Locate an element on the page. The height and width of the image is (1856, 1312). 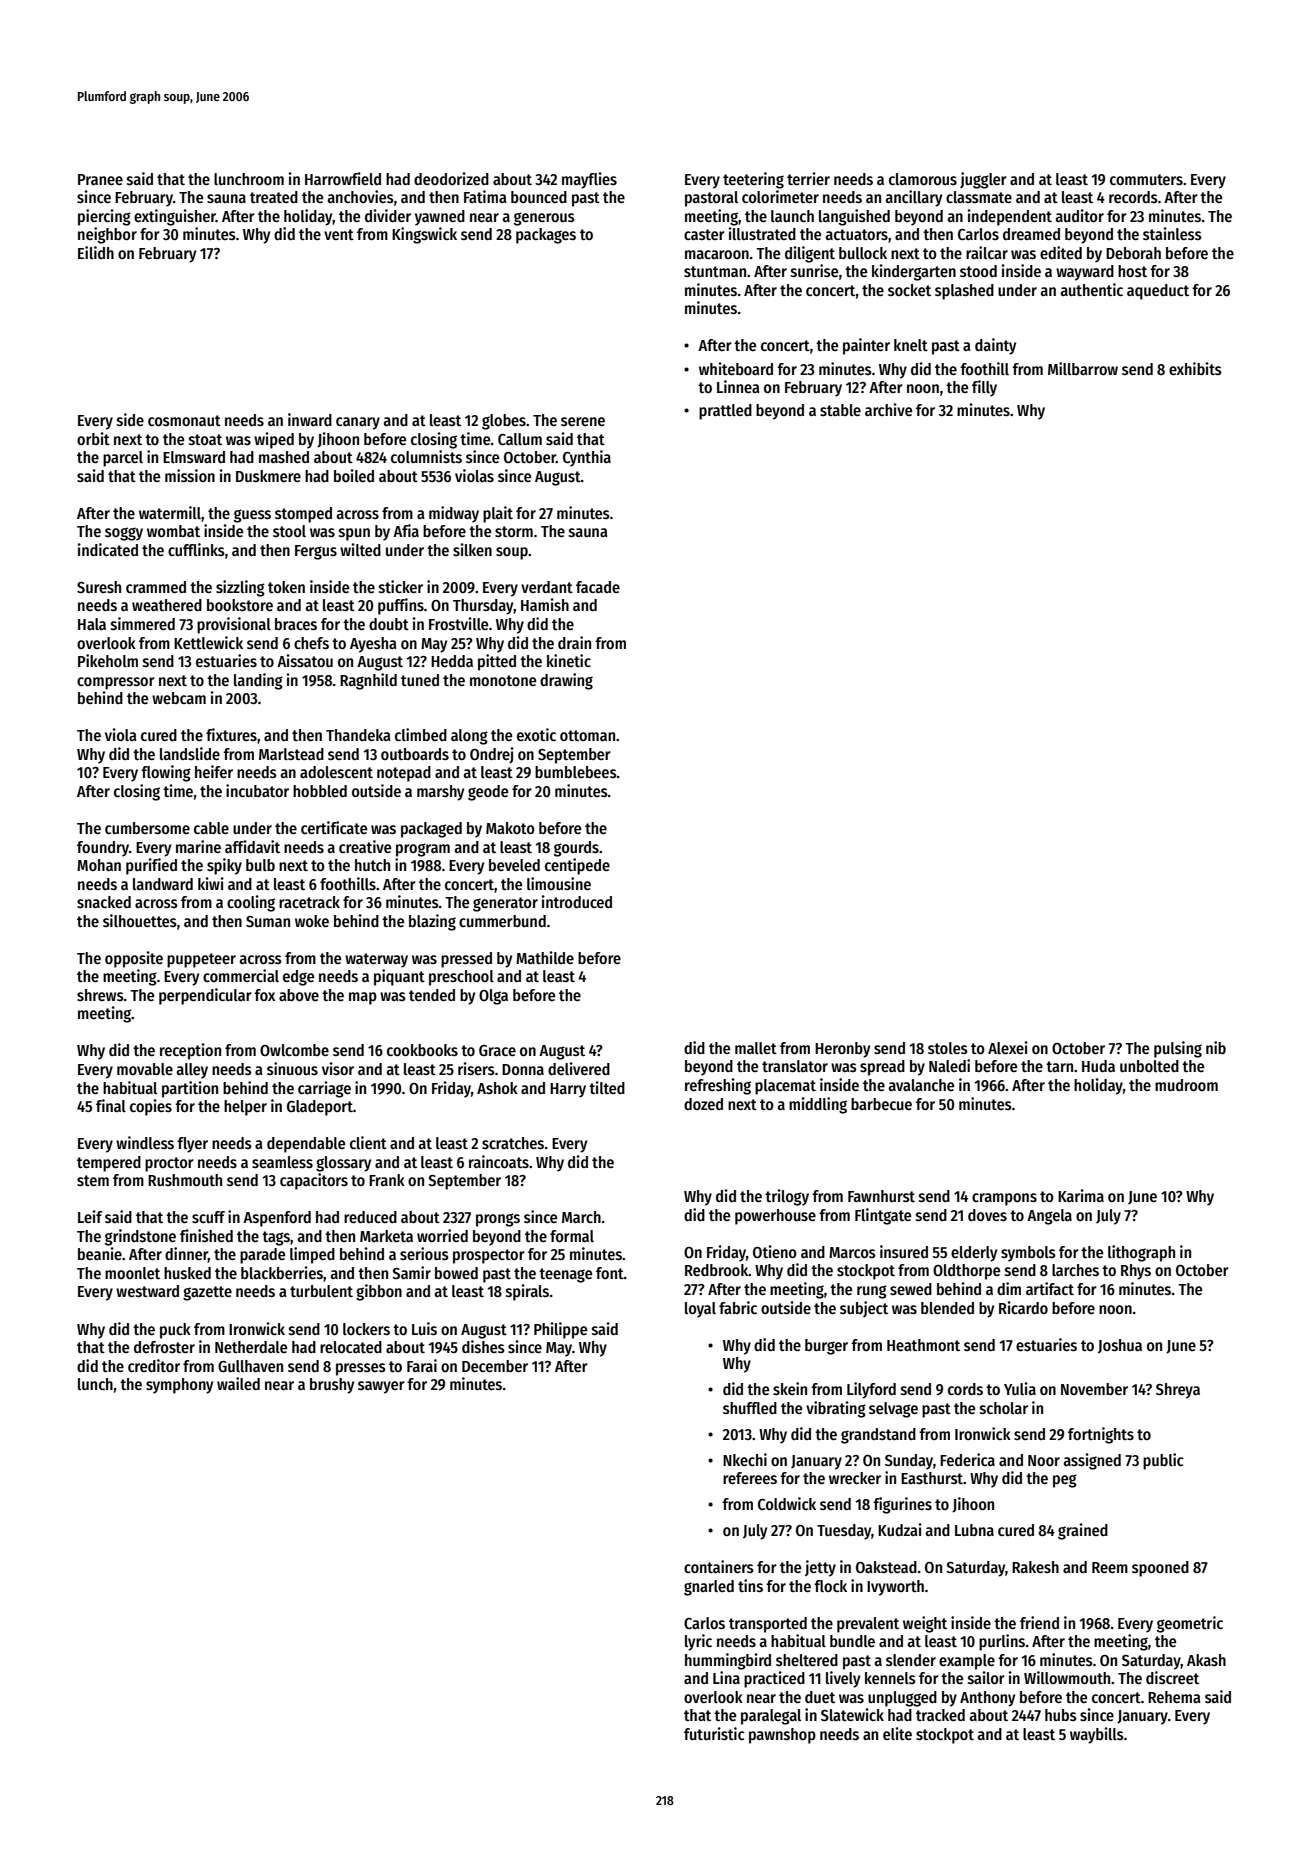
serene is located at coordinates (583, 421).
